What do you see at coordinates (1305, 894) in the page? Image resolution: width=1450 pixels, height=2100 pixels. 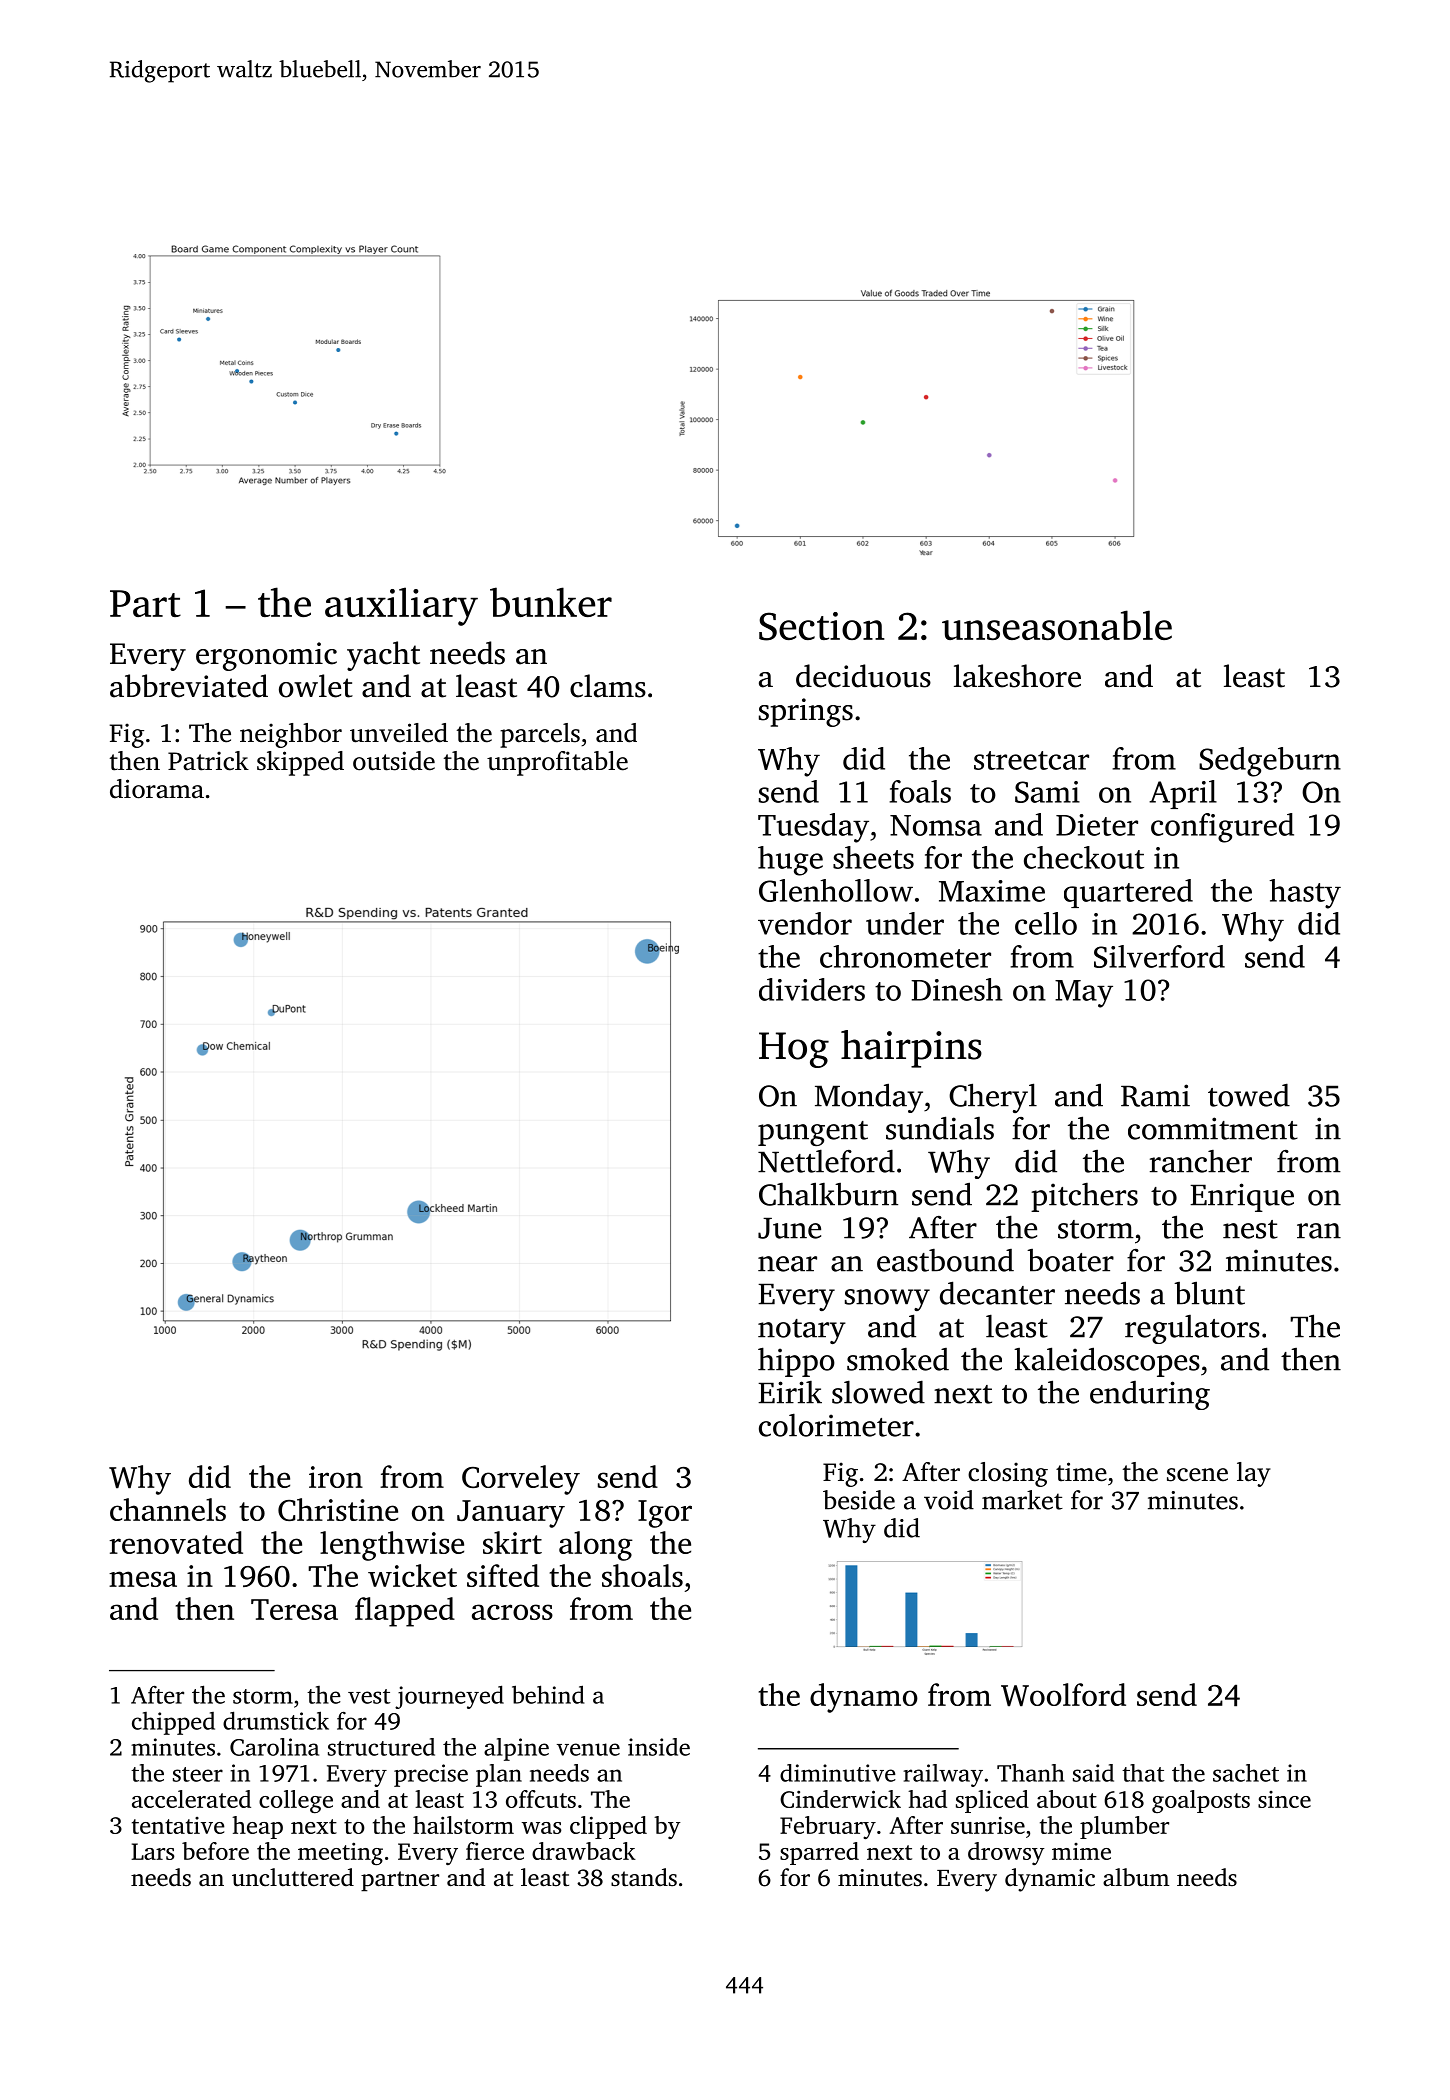 I see `hasty` at bounding box center [1305, 894].
